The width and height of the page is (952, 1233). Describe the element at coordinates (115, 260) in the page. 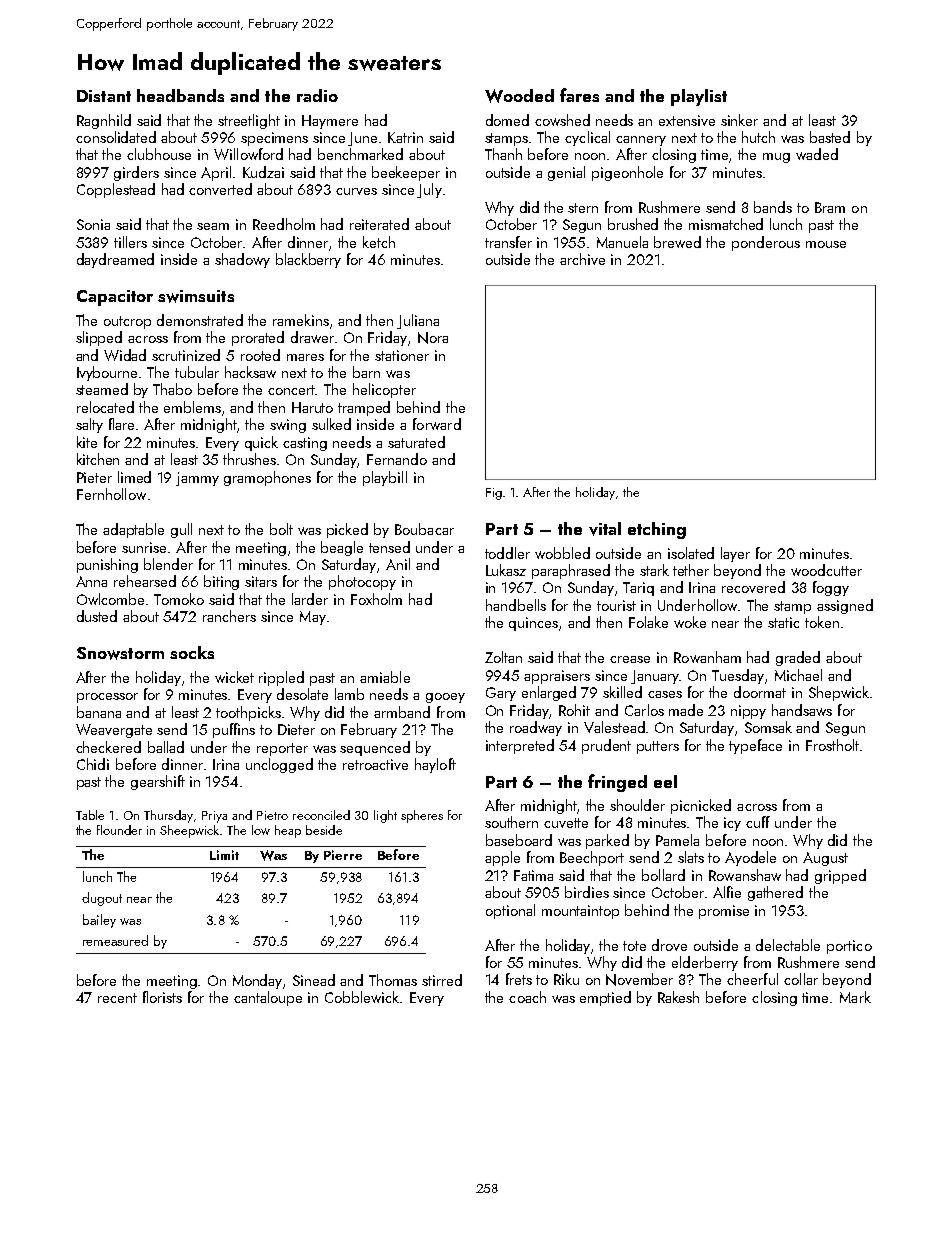

I see `daydreamed` at that location.
